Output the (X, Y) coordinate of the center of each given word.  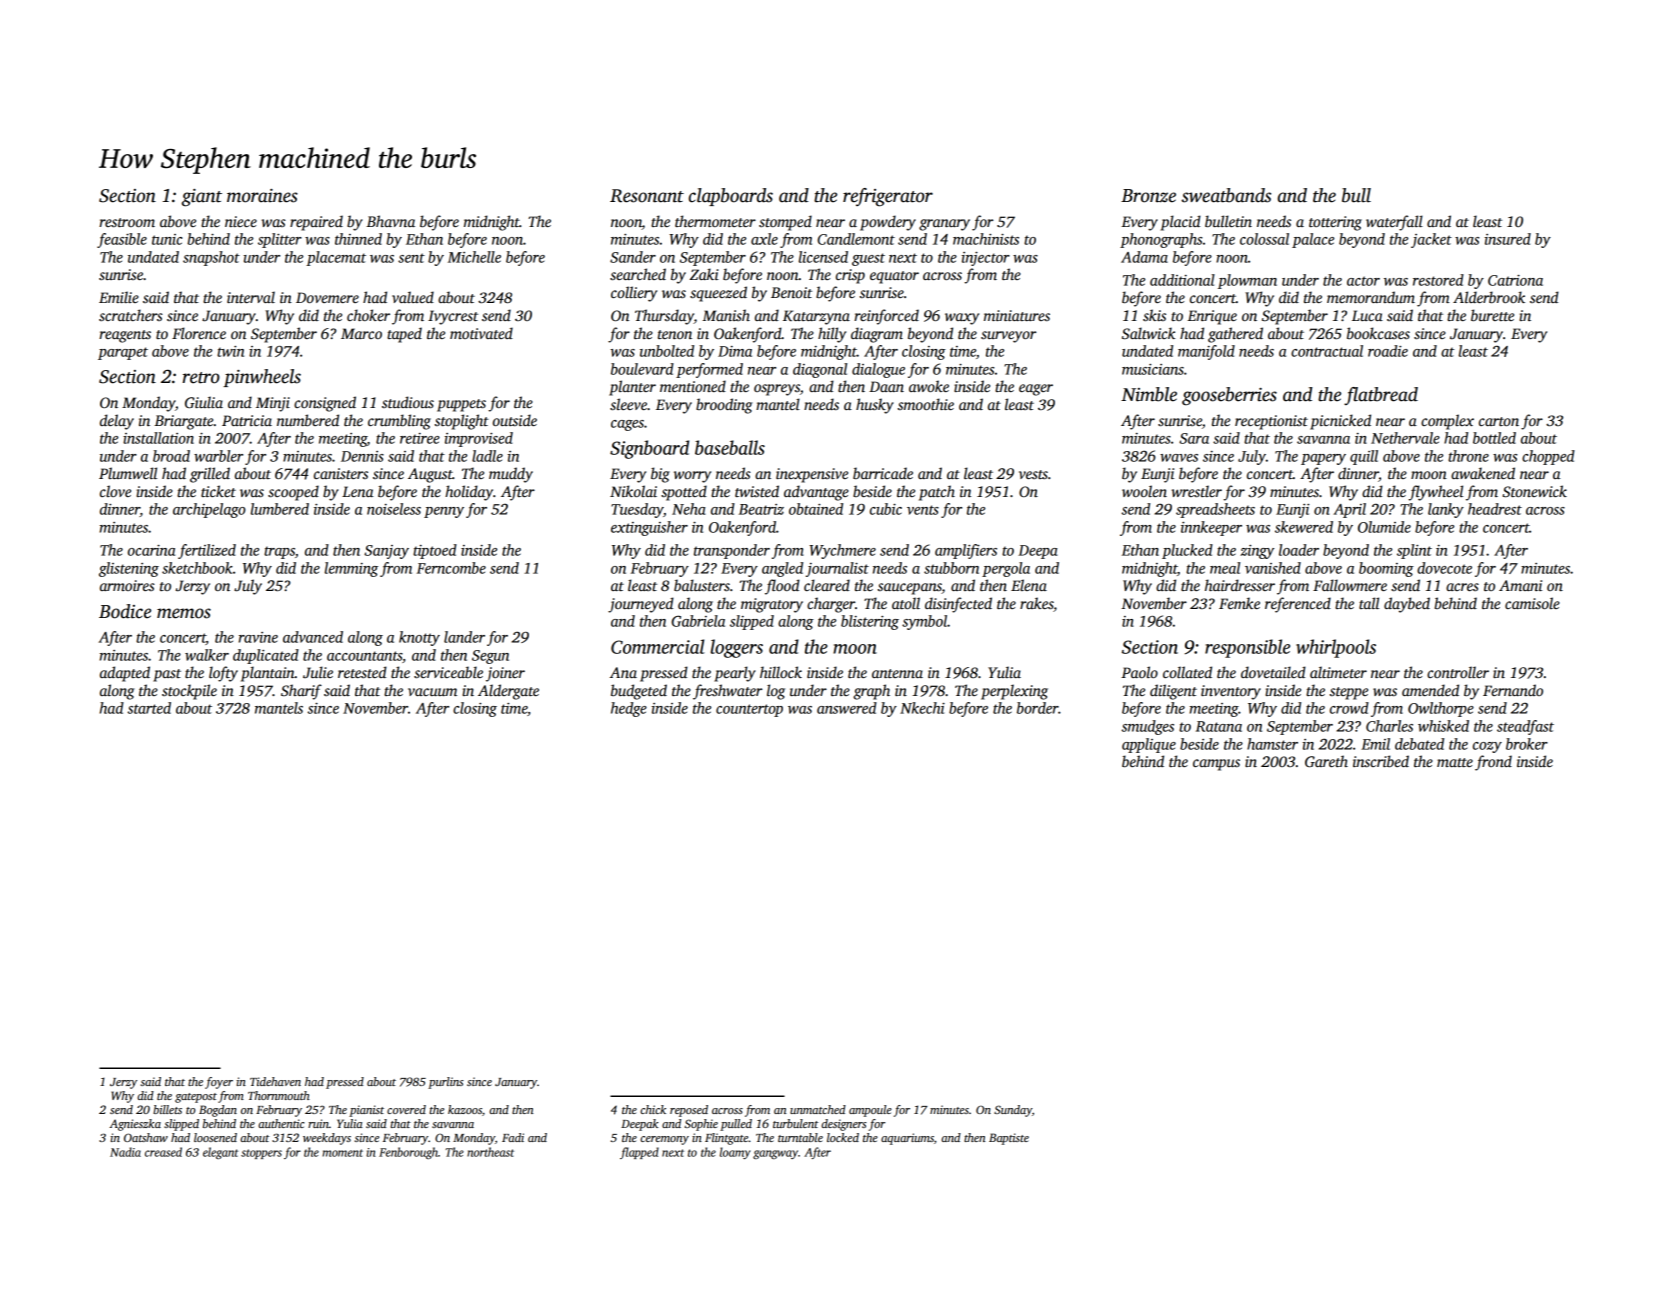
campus (1216, 765)
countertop (749, 710)
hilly (832, 335)
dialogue (878, 370)
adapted (125, 674)
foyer (219, 1083)
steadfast (1525, 727)
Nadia (125, 1152)
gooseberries (1229, 396)
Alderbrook (1489, 297)
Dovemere (327, 297)
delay (117, 422)
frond (1493, 763)
